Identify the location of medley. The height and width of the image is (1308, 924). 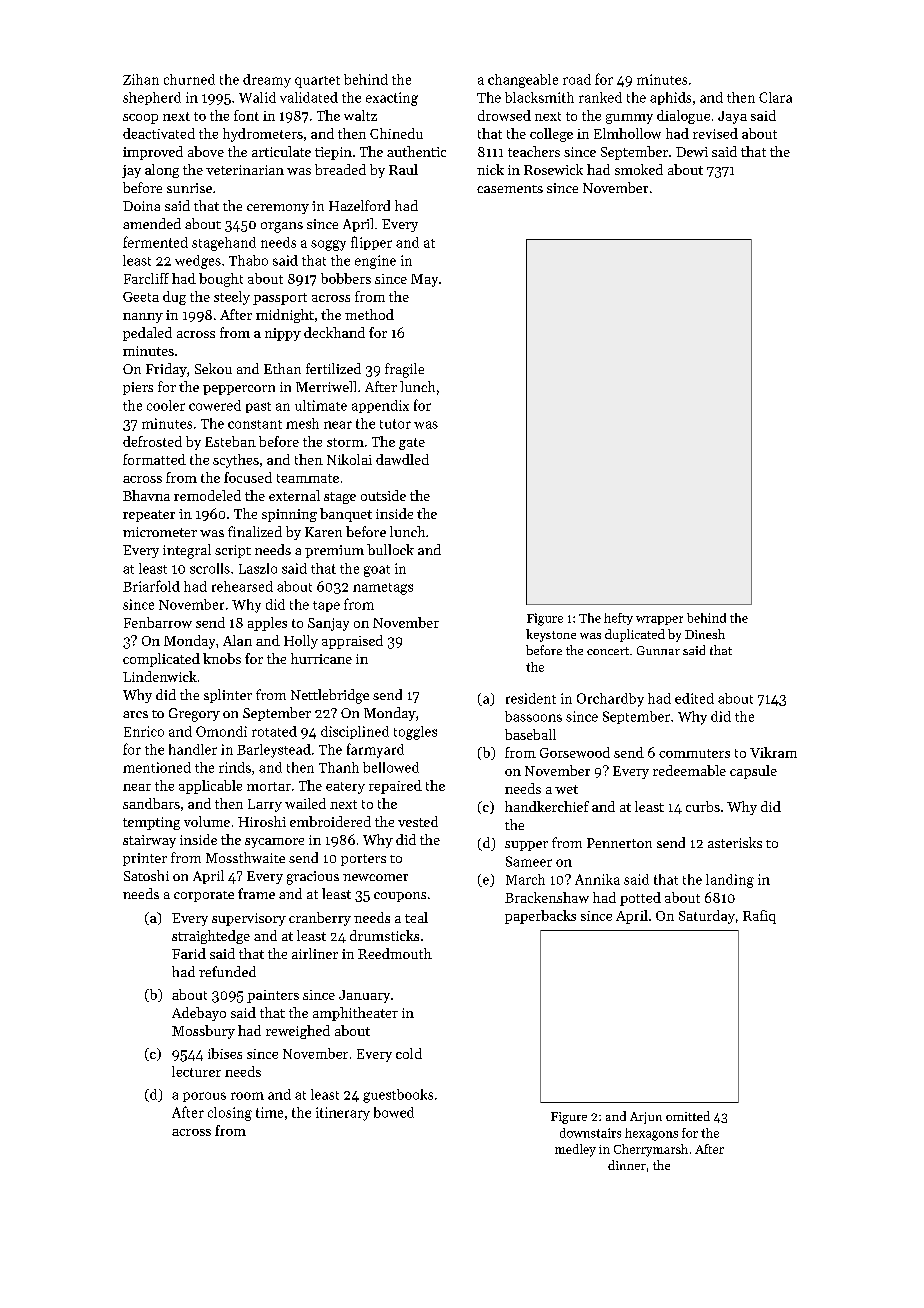
(575, 1150).
